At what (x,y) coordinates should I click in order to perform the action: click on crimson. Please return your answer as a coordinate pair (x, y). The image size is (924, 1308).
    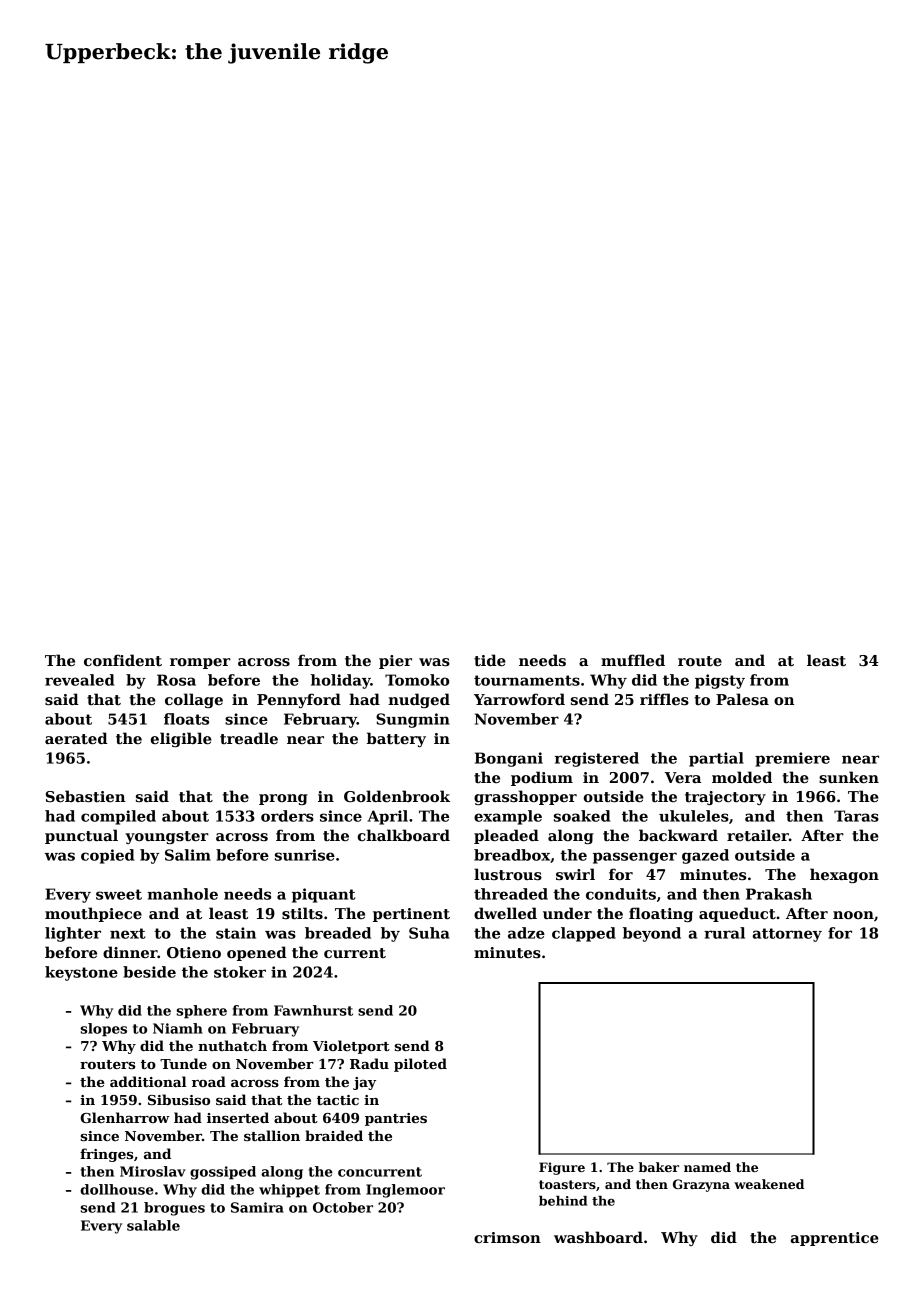
    Looking at the image, I should click on (507, 1237).
